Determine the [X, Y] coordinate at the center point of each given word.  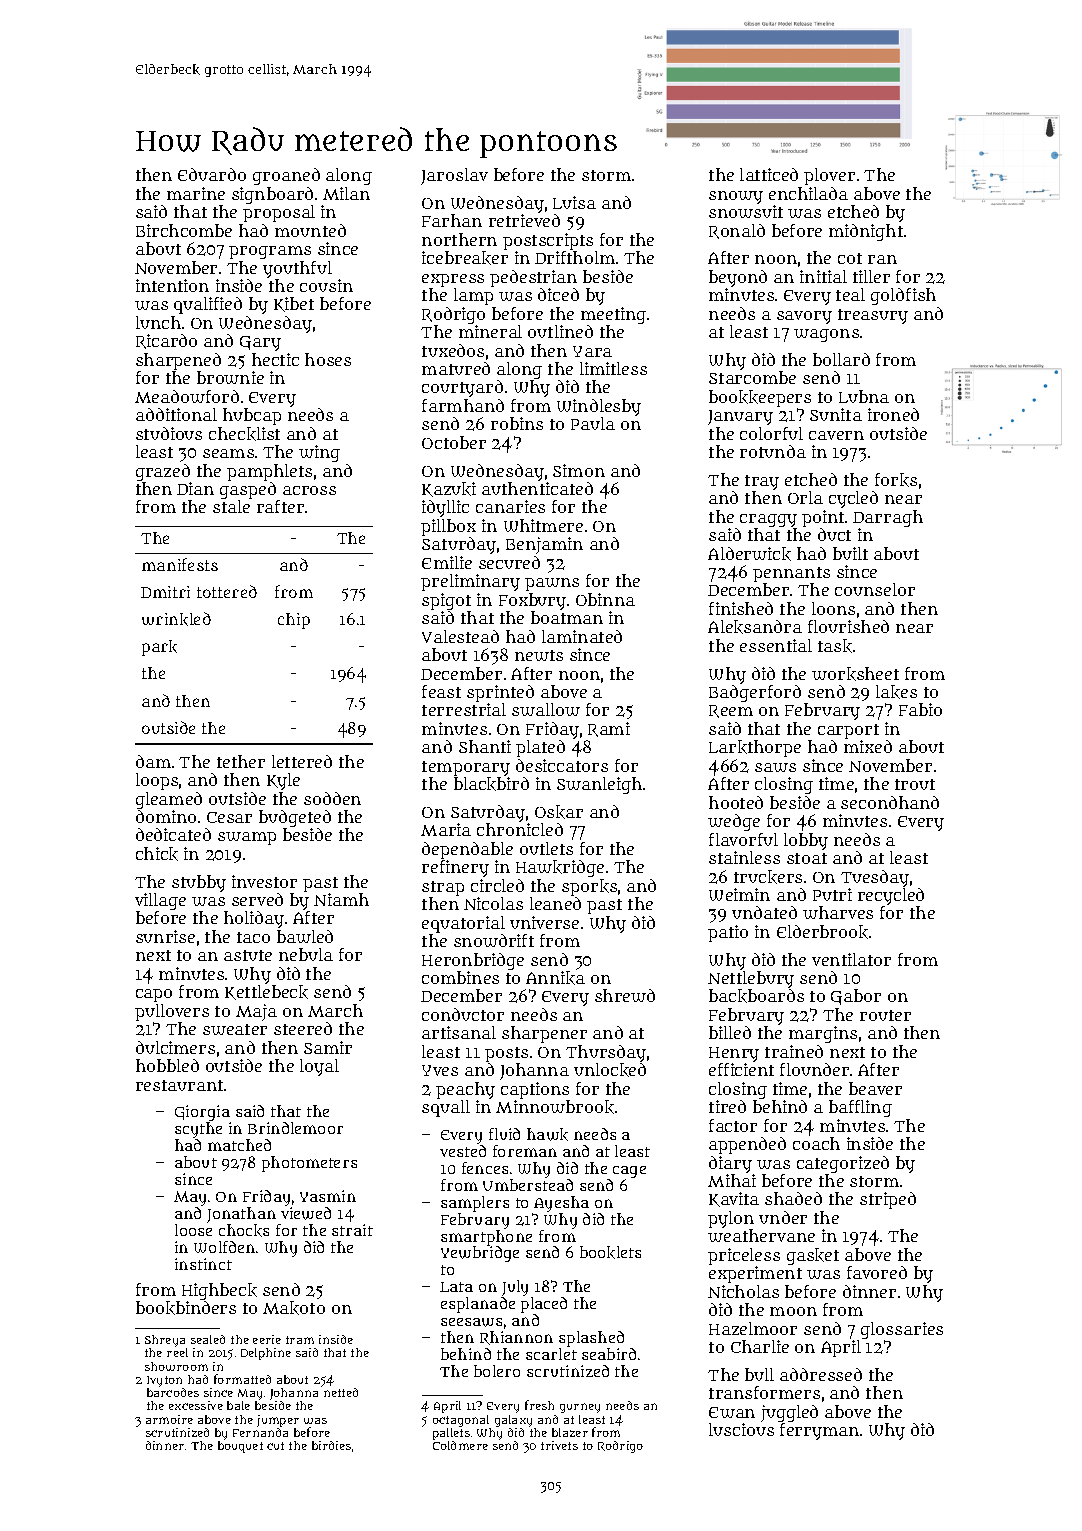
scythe [198, 1130]
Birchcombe [184, 230]
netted [341, 1392]
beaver [875, 1088]
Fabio [920, 709]
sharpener [544, 1034]
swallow [546, 709]
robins [517, 423]
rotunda [773, 451]
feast [441, 691]
